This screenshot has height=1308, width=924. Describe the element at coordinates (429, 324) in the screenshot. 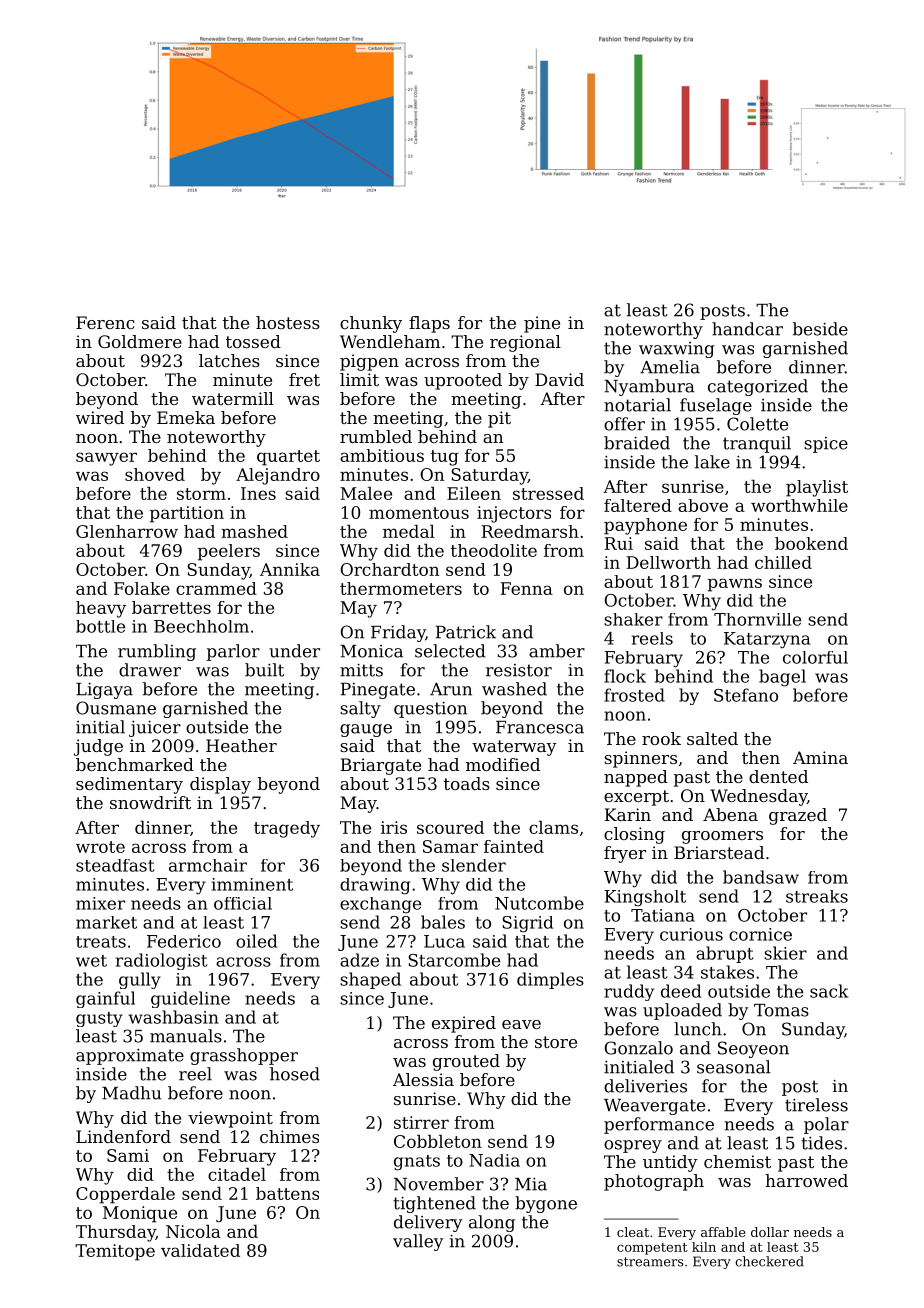

I see `flaps` at that location.
